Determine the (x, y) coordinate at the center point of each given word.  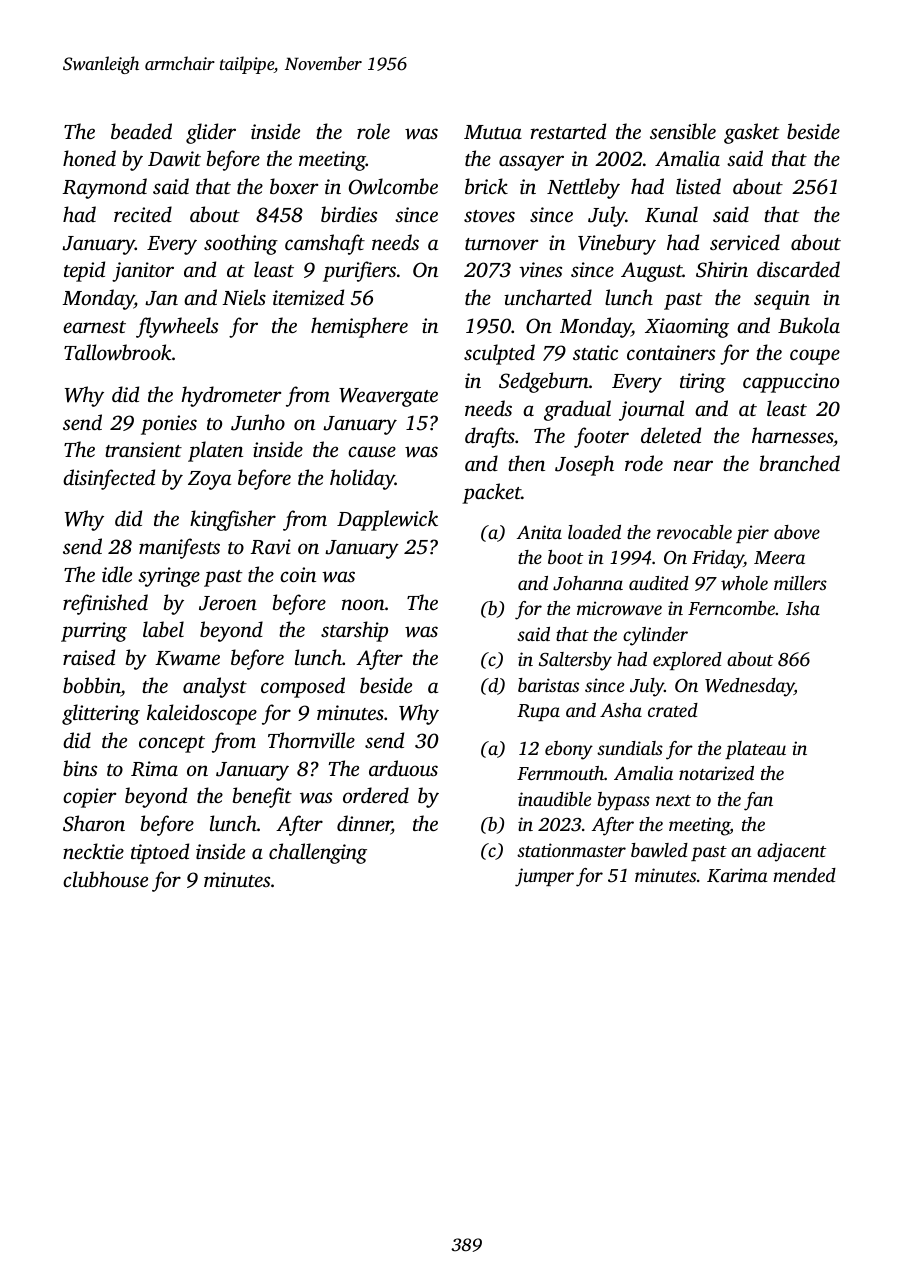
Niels (244, 297)
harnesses (792, 435)
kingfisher (233, 520)
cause (372, 451)
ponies (169, 425)
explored (687, 661)
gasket (751, 133)
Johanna (588, 583)
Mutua (493, 132)
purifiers (359, 271)
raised (89, 657)
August (652, 272)
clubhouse (105, 879)
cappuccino (791, 383)
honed (89, 158)
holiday (362, 479)
